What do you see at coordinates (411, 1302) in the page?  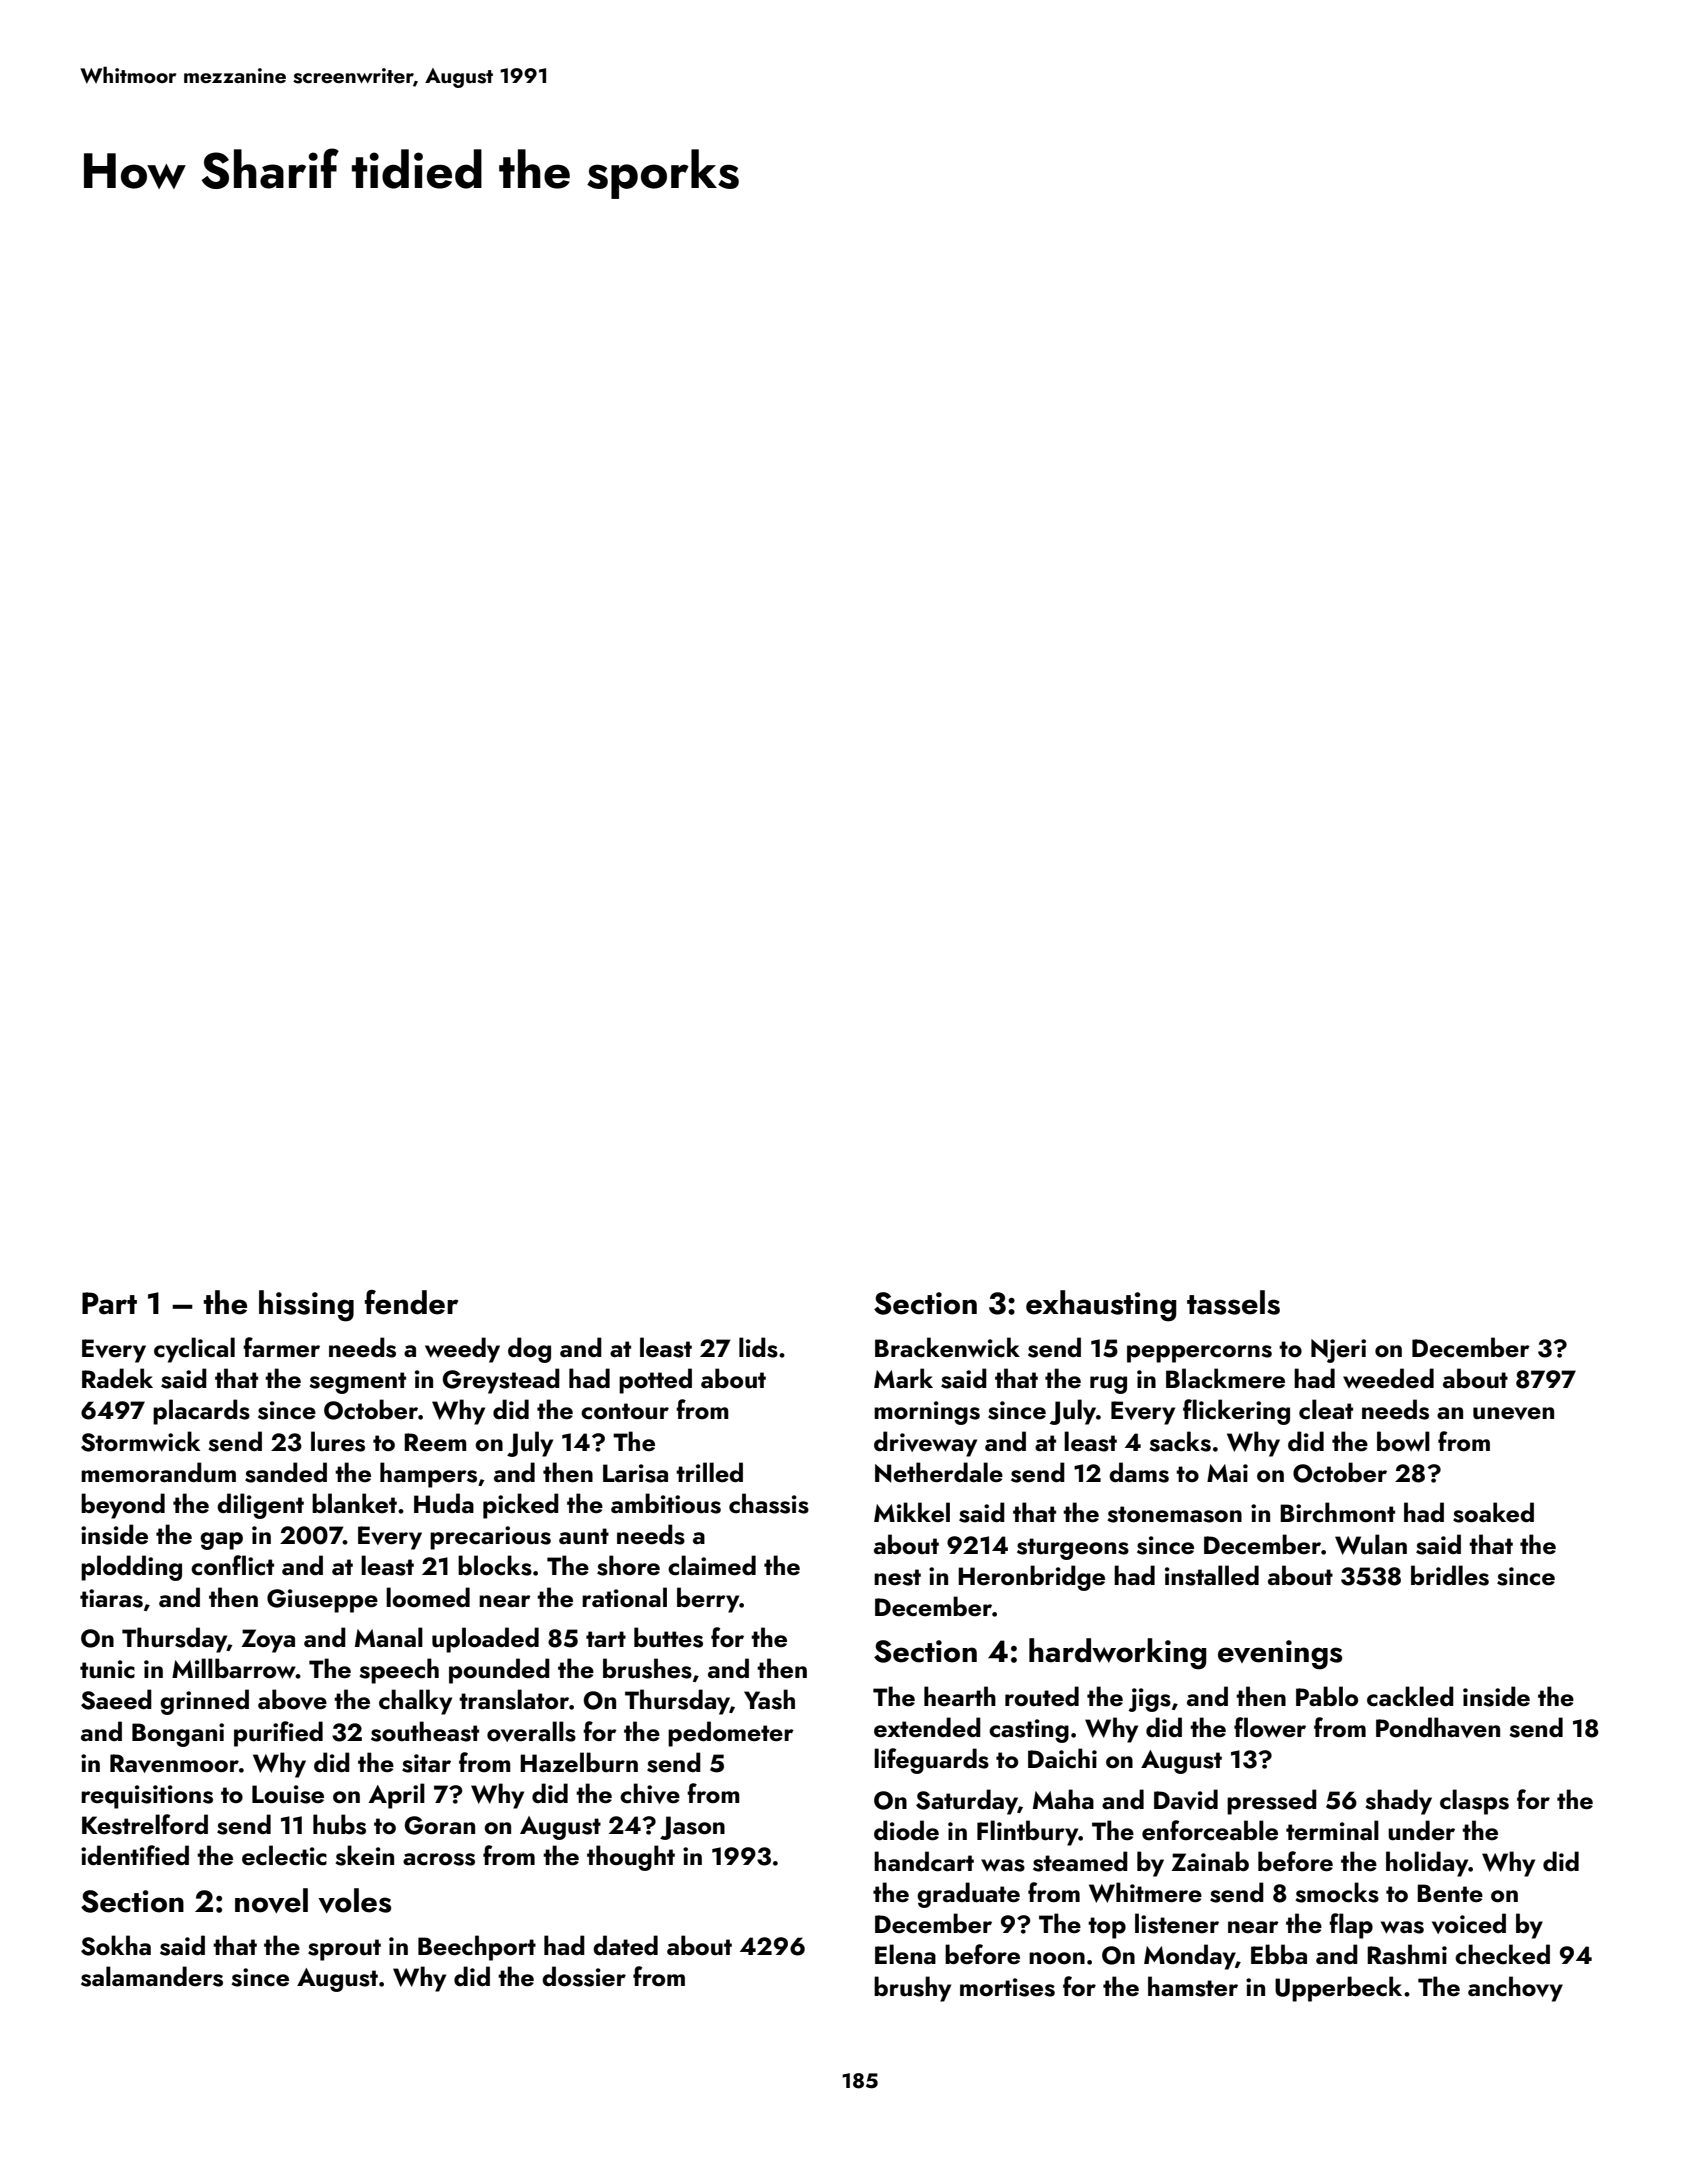 I see `fender` at bounding box center [411, 1302].
